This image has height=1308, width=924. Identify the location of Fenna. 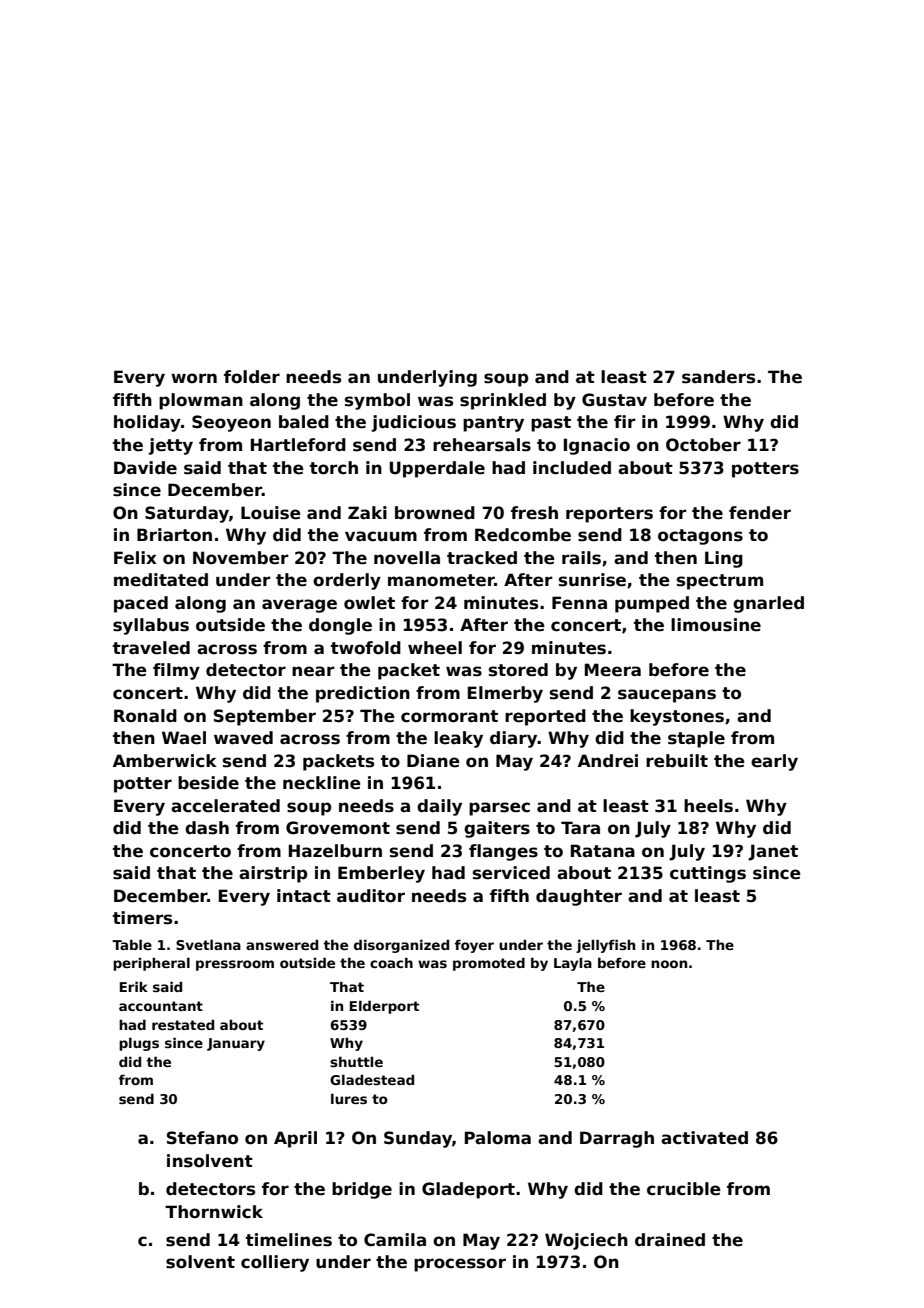
(579, 603).
